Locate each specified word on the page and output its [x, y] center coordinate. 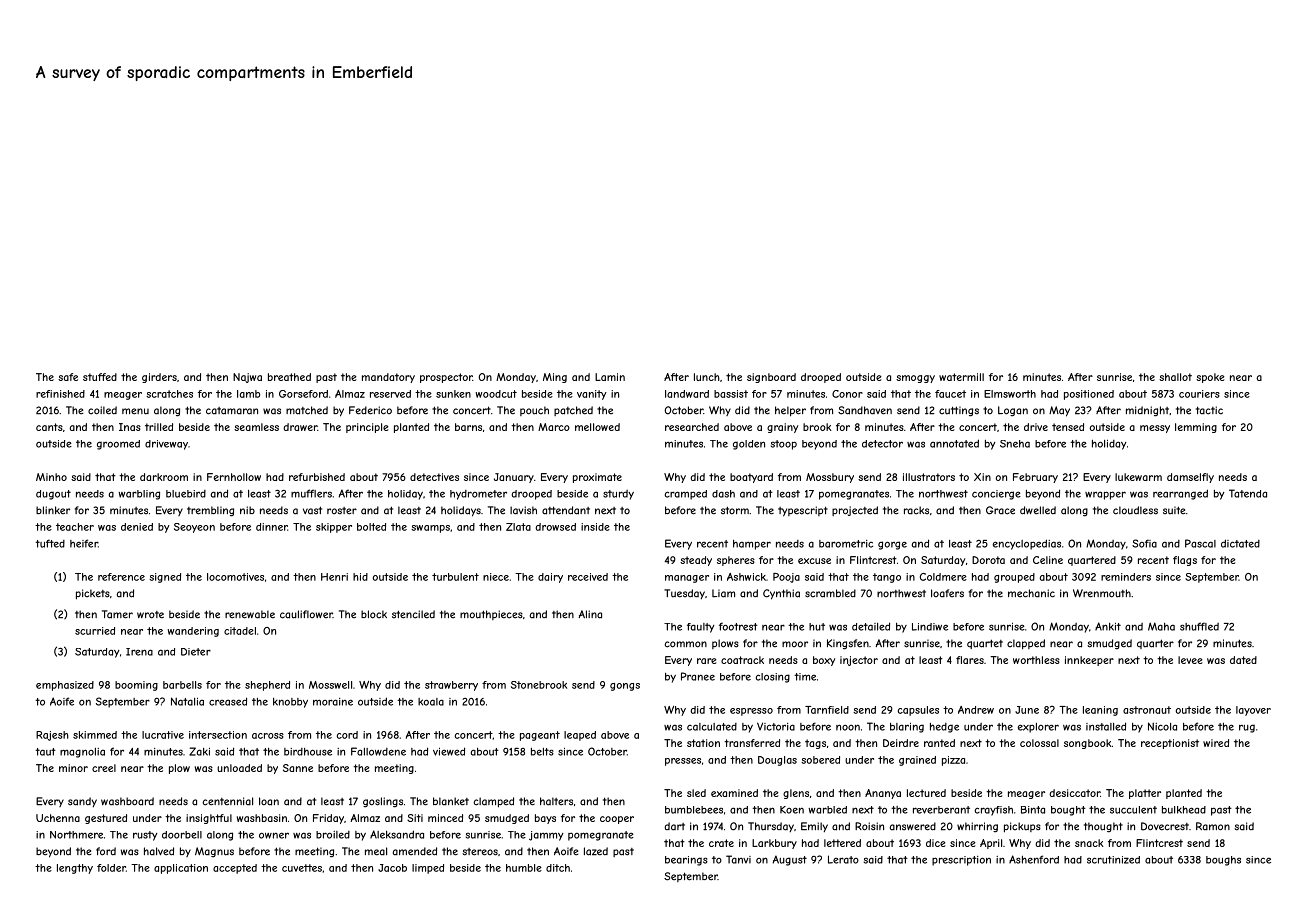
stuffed [100, 377]
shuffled [1199, 626]
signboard [771, 378]
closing [773, 678]
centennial [228, 801]
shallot [1175, 377]
